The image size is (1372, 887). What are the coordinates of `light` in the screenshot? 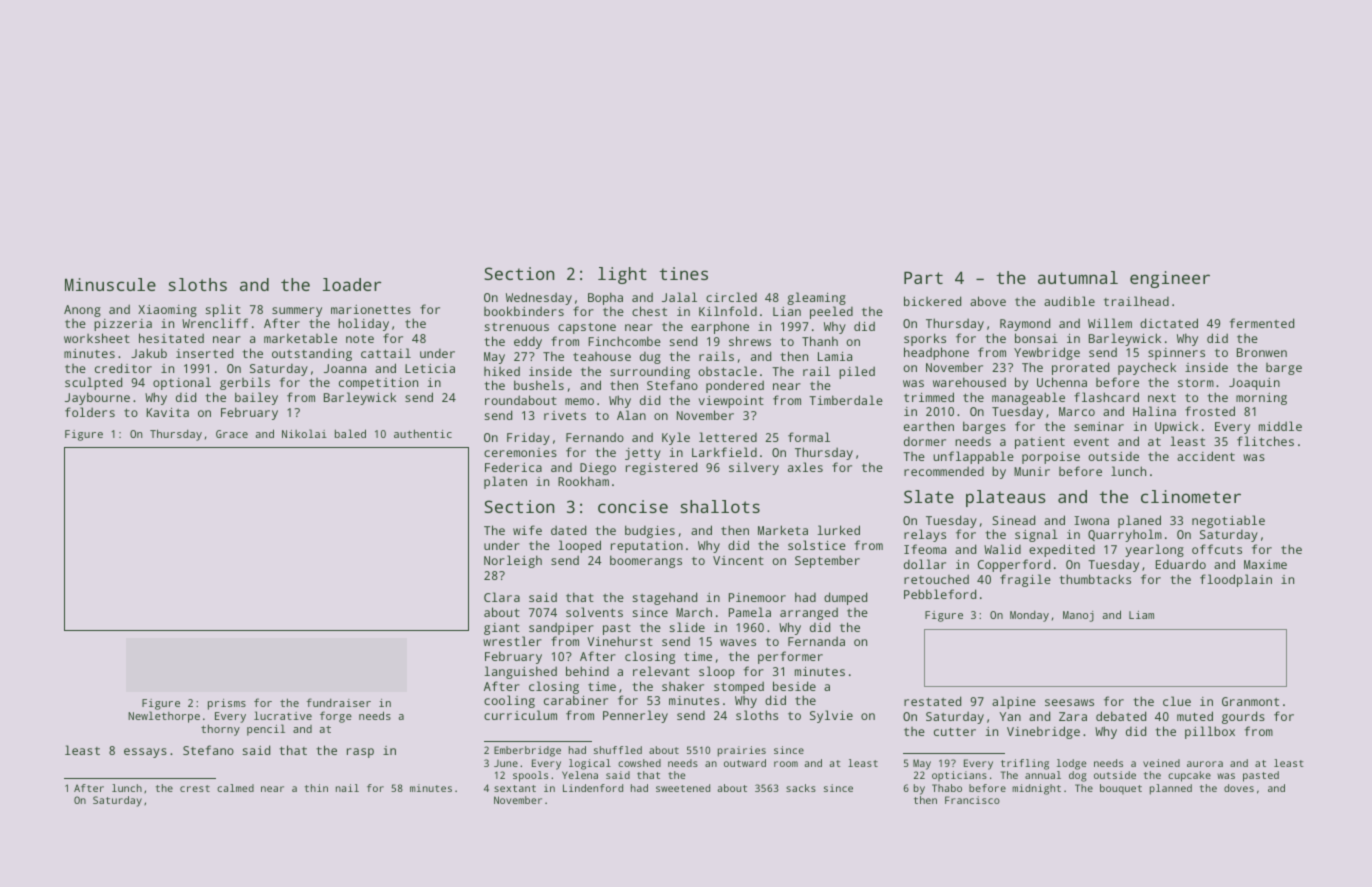 It's located at (622, 275).
